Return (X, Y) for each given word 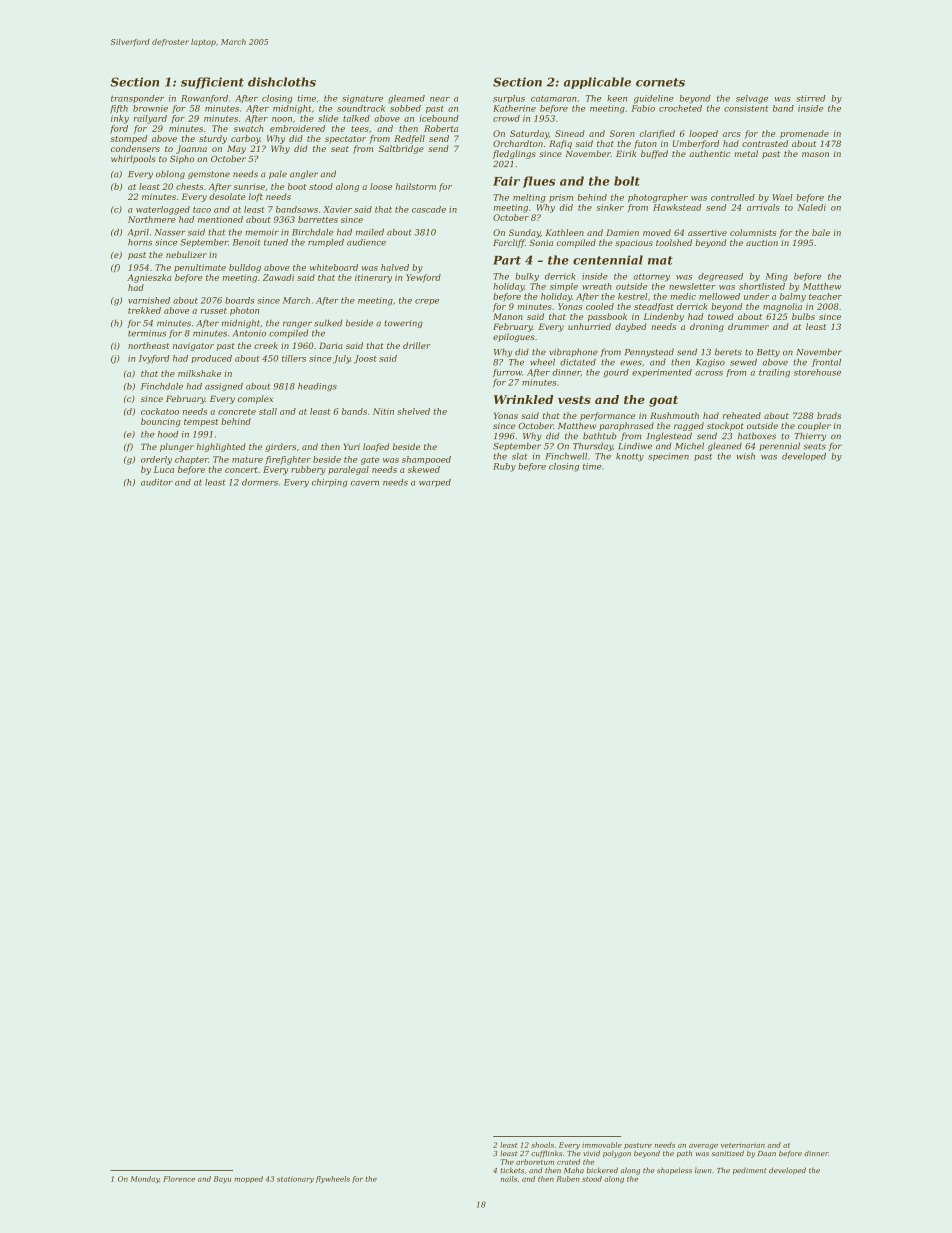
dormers (260, 482)
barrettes (318, 219)
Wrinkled (523, 399)
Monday (144, 1179)
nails (509, 1179)
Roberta (441, 128)
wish (746, 456)
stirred (810, 98)
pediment (750, 1171)
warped (435, 483)
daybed (630, 327)
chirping (330, 483)
